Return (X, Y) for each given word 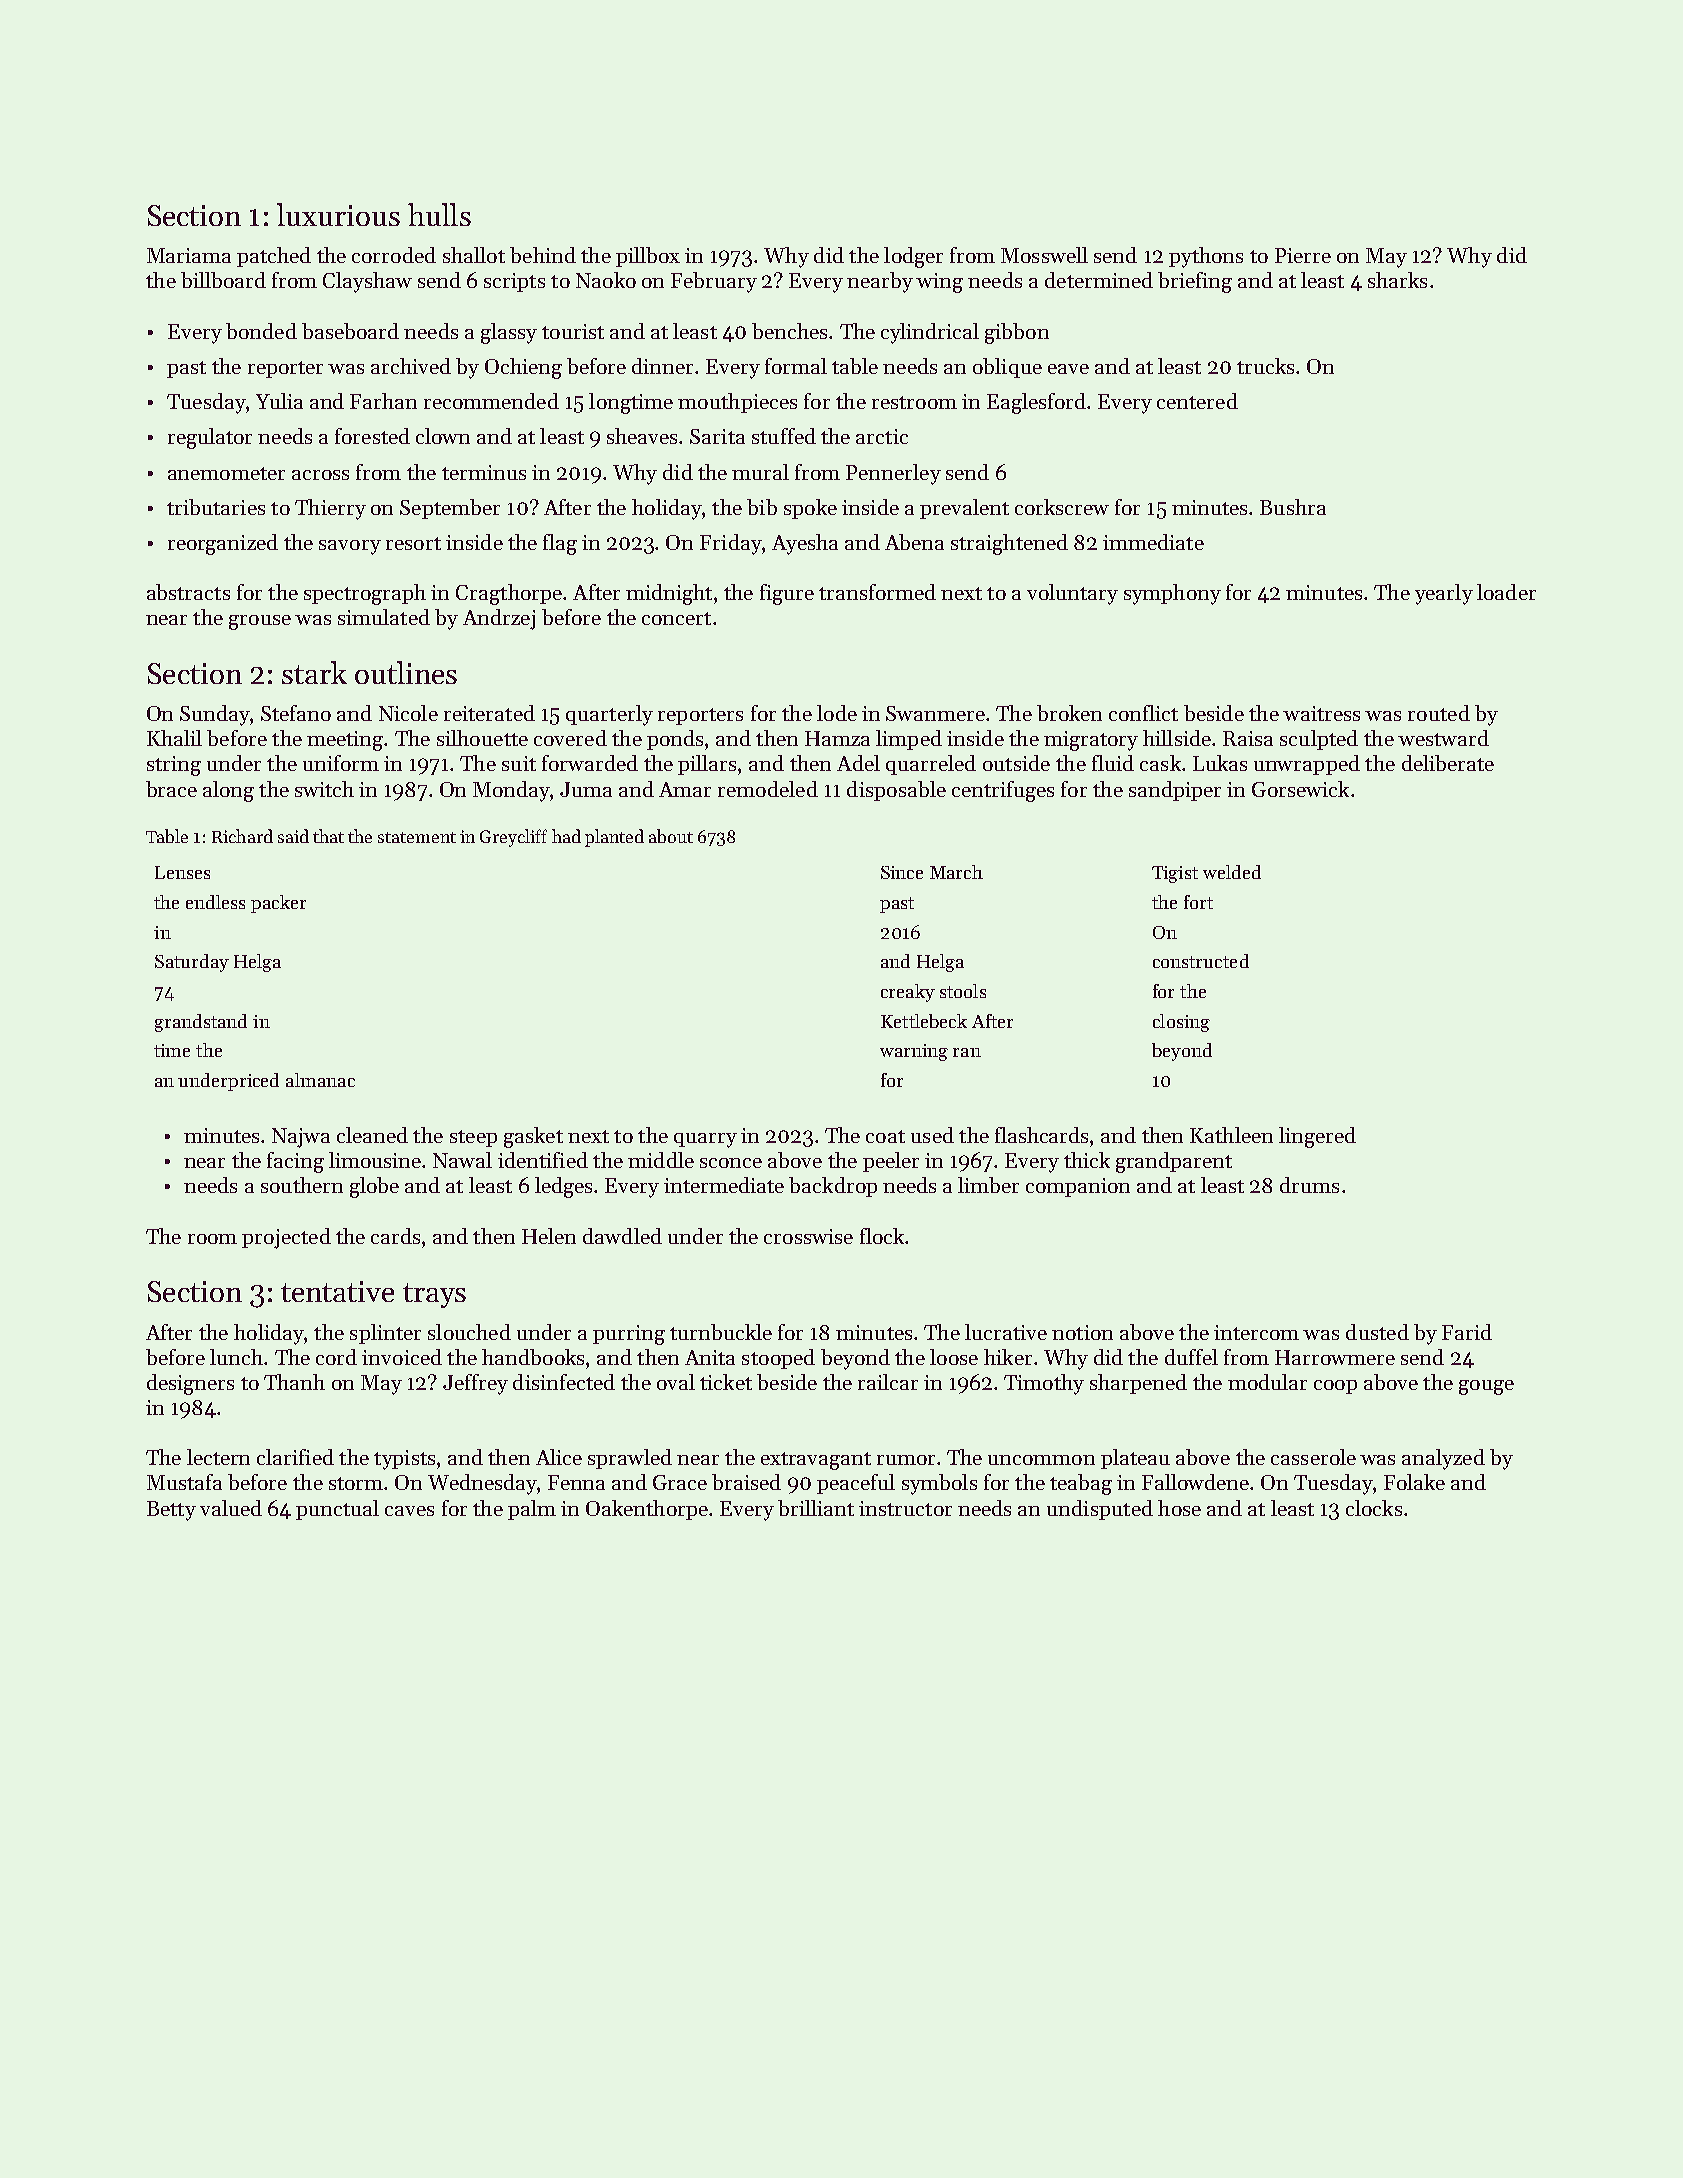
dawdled (622, 1236)
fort (1198, 902)
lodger (913, 257)
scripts (514, 282)
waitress (1321, 713)
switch (324, 789)
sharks (1397, 280)
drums (1309, 1185)
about (671, 836)
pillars (707, 765)
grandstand (201, 1023)
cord (336, 1357)
